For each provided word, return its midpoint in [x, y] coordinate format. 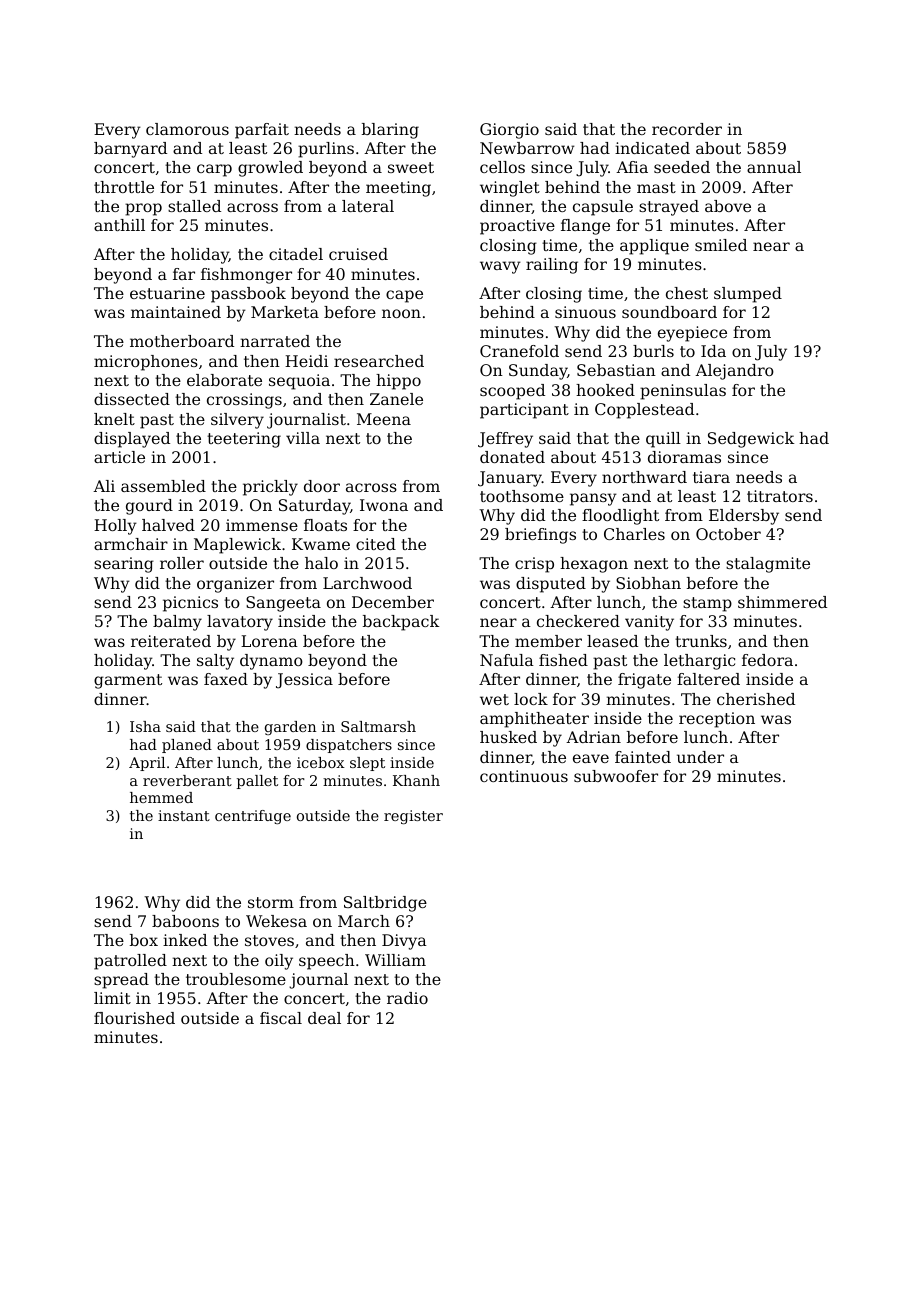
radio [407, 998]
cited [376, 544]
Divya [404, 942]
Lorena [269, 641]
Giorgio [509, 131]
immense [262, 525]
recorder [687, 129]
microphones [146, 363]
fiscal [281, 1018]
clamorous [187, 129]
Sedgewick [751, 440]
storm [271, 902]
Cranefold [519, 351]
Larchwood [367, 583]
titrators [780, 496]
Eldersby [744, 517]
